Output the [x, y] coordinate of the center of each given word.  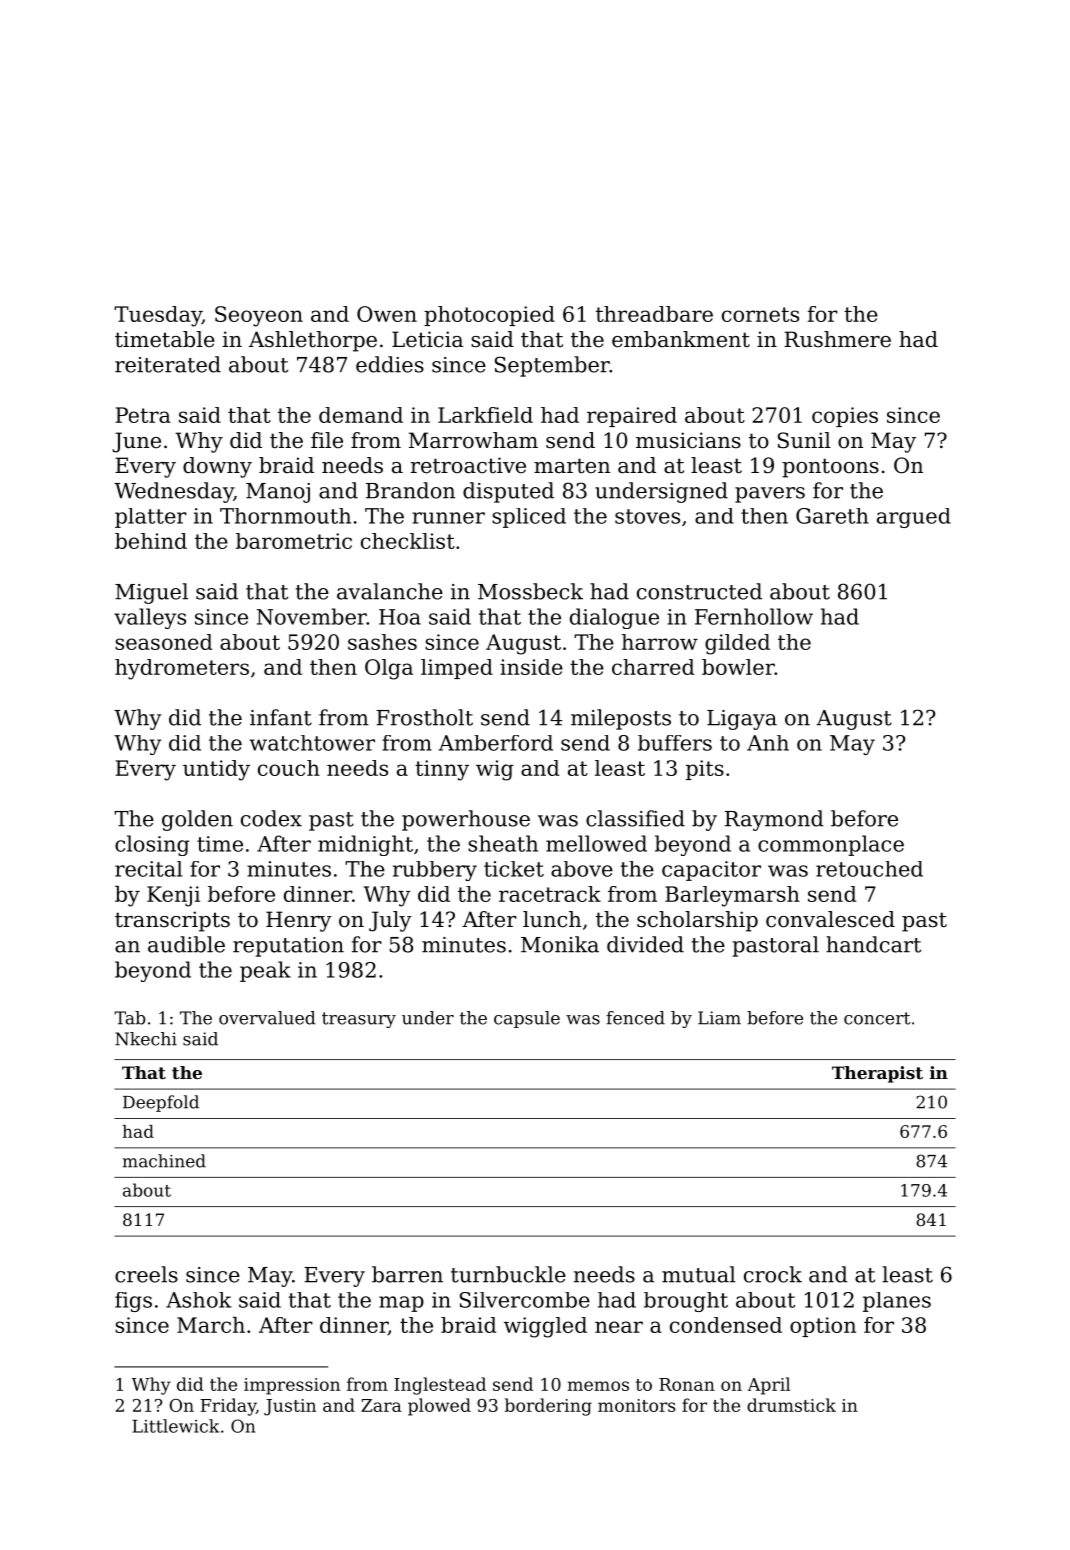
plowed [439, 1407]
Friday [228, 1407]
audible [186, 944]
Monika [560, 944]
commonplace [831, 845]
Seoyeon [259, 316]
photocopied [489, 316]
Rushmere [837, 339]
